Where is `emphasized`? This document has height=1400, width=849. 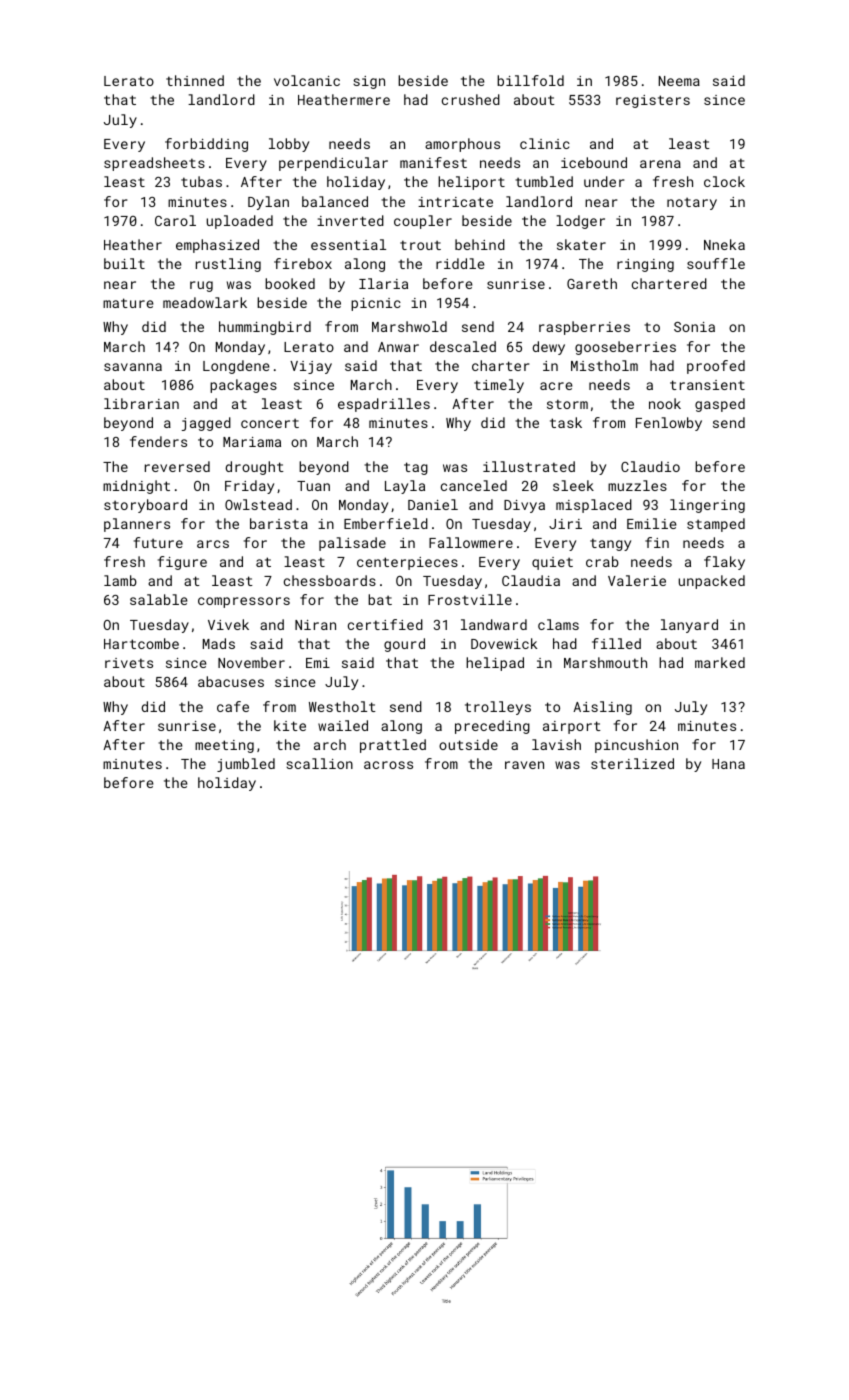
emphasized is located at coordinates (217, 246).
